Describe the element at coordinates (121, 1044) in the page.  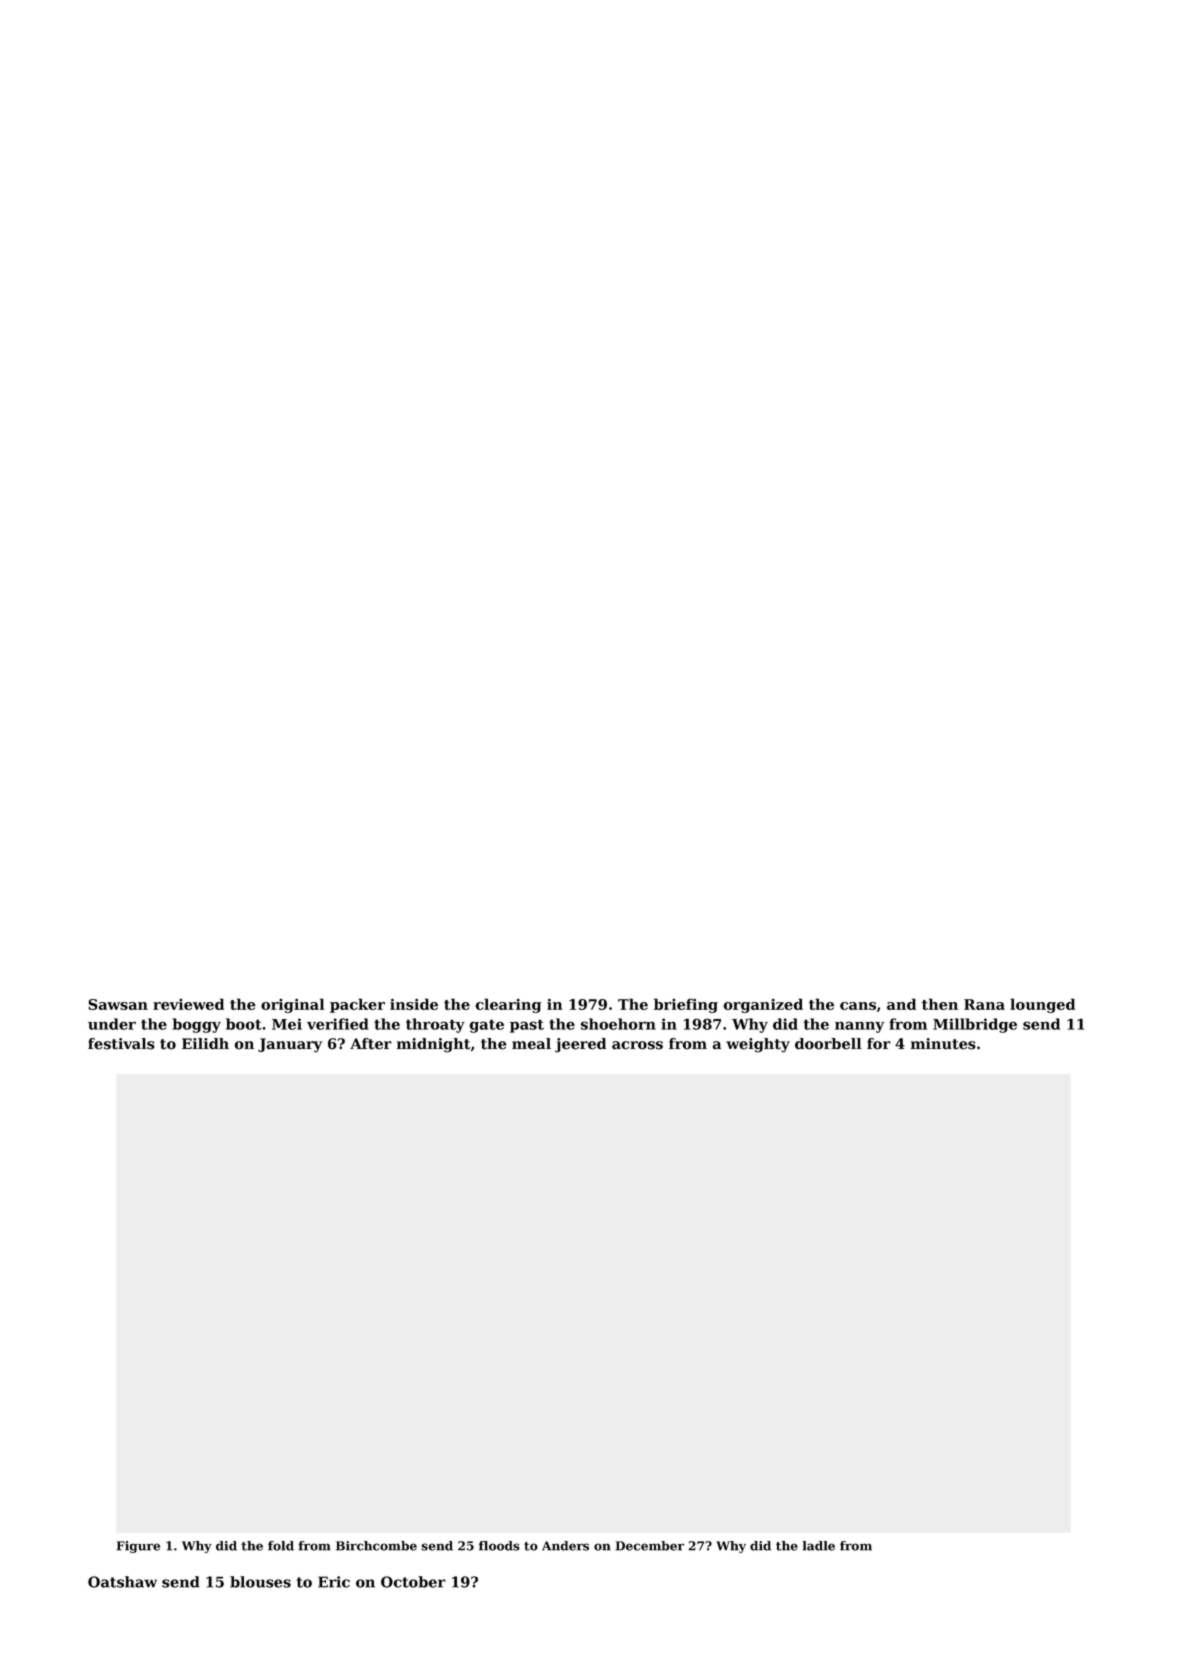
I see `festivals` at that location.
